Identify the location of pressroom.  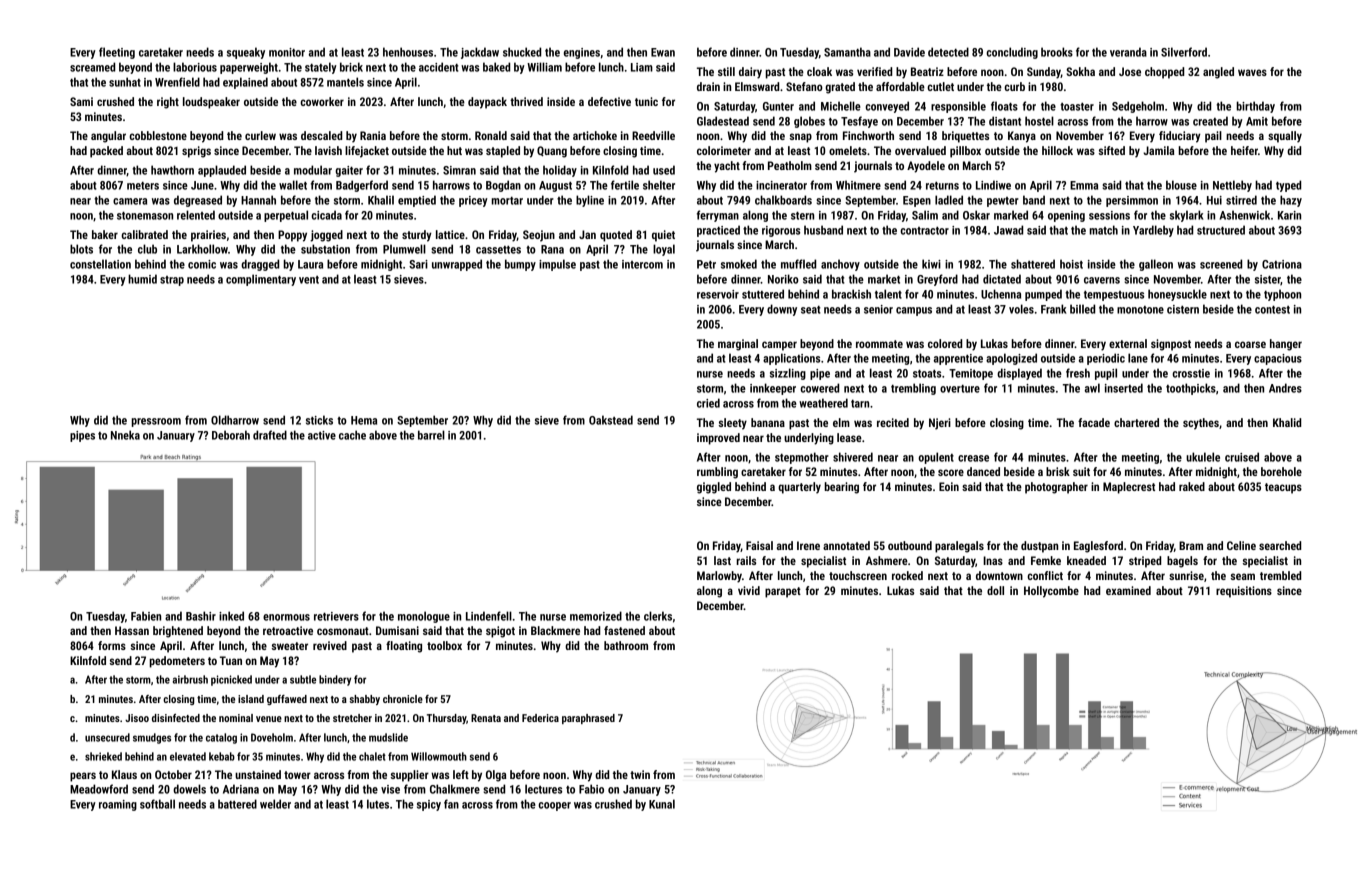
(156, 422).
